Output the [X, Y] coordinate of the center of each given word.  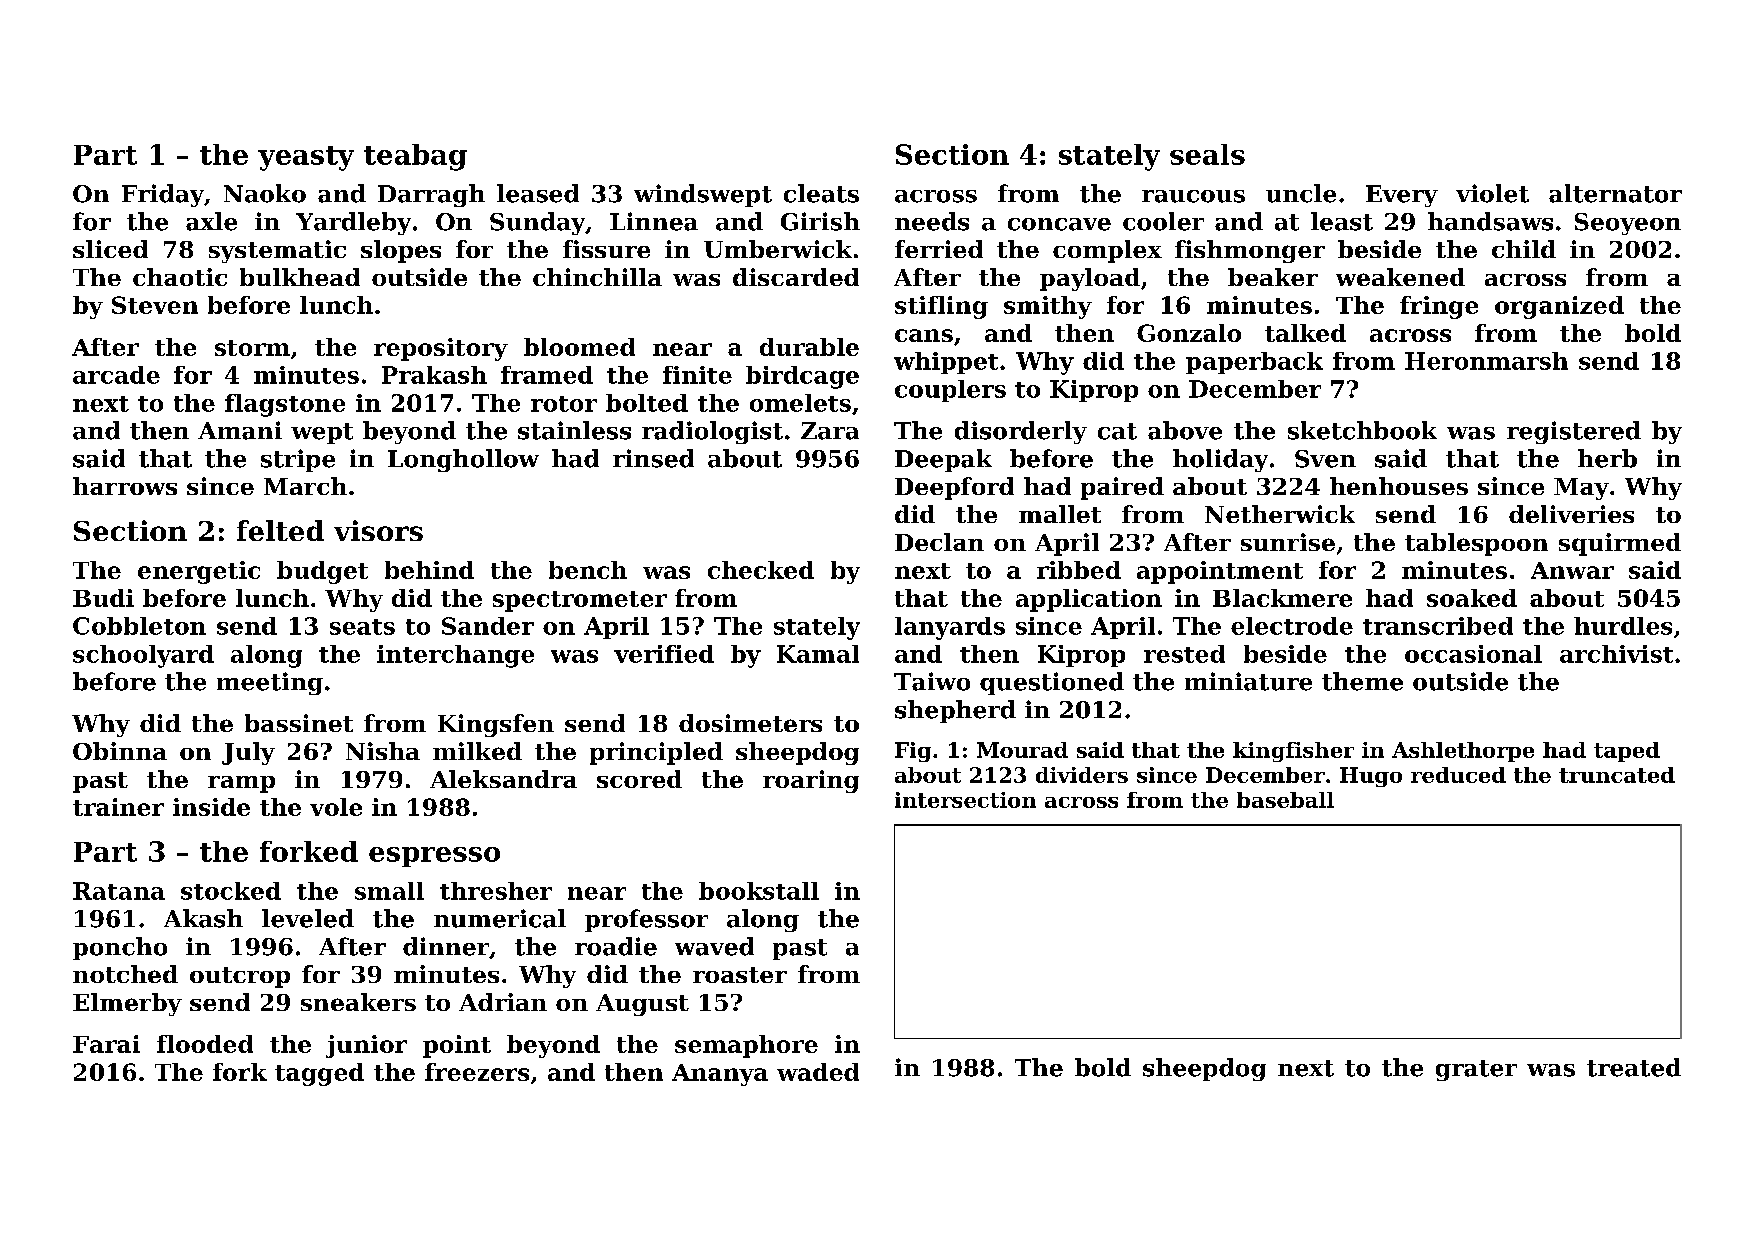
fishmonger [1250, 251]
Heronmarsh [1486, 361]
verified [664, 654]
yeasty [306, 158]
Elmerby [127, 1004]
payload [1090, 279]
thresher [496, 891]
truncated [1617, 775]
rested [1184, 654]
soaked [1472, 598]
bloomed [579, 347]
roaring [811, 781]
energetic [199, 572]
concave [1059, 224]
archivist [1616, 654]
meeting [270, 683]
